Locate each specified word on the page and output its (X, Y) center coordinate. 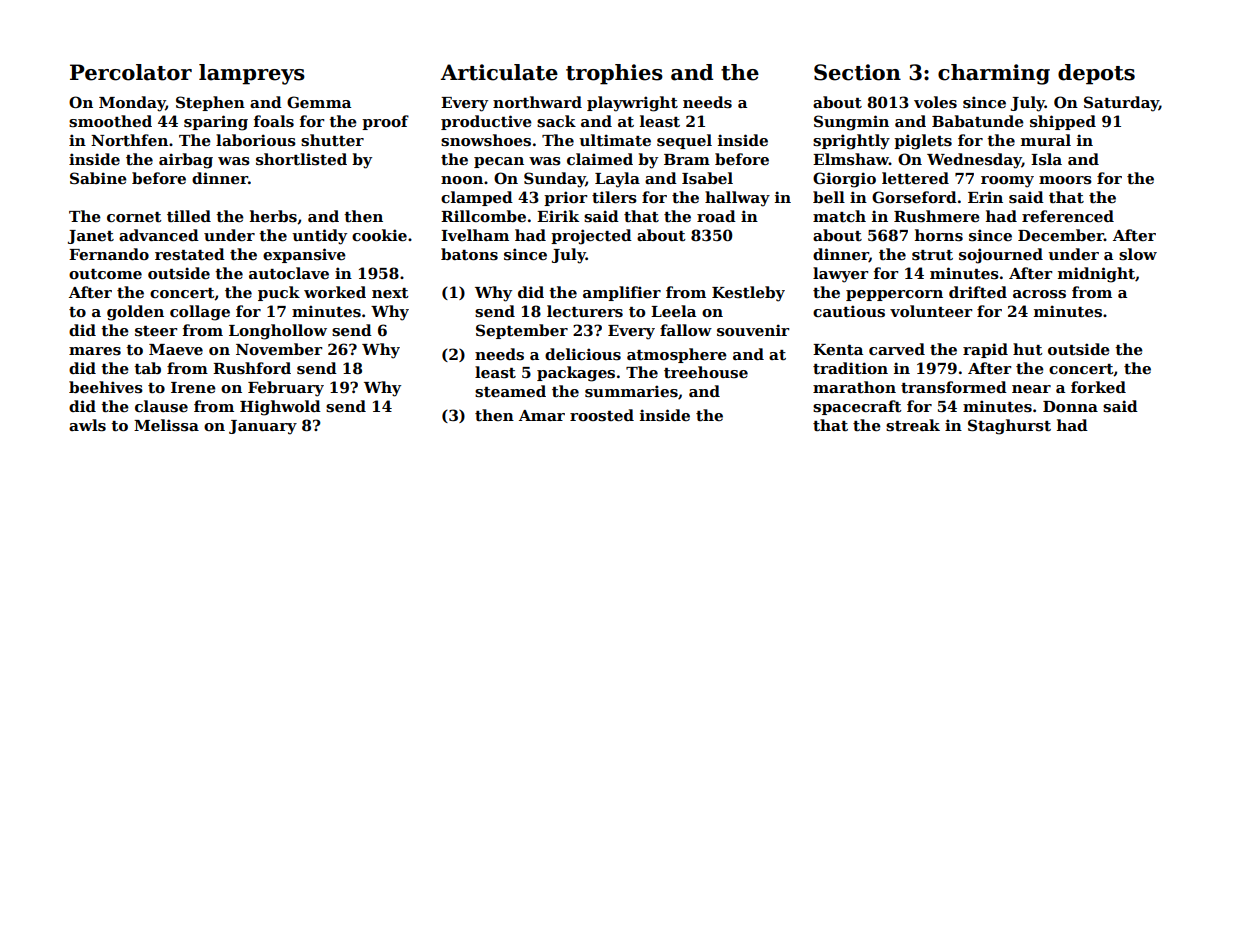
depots (1096, 74)
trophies (614, 74)
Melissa (166, 425)
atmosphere (677, 355)
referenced (1068, 216)
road (716, 216)
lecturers (585, 311)
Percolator (131, 72)
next (390, 293)
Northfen (129, 140)
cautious (849, 311)
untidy (319, 237)
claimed (600, 159)
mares (95, 351)
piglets (923, 142)
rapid (985, 350)
